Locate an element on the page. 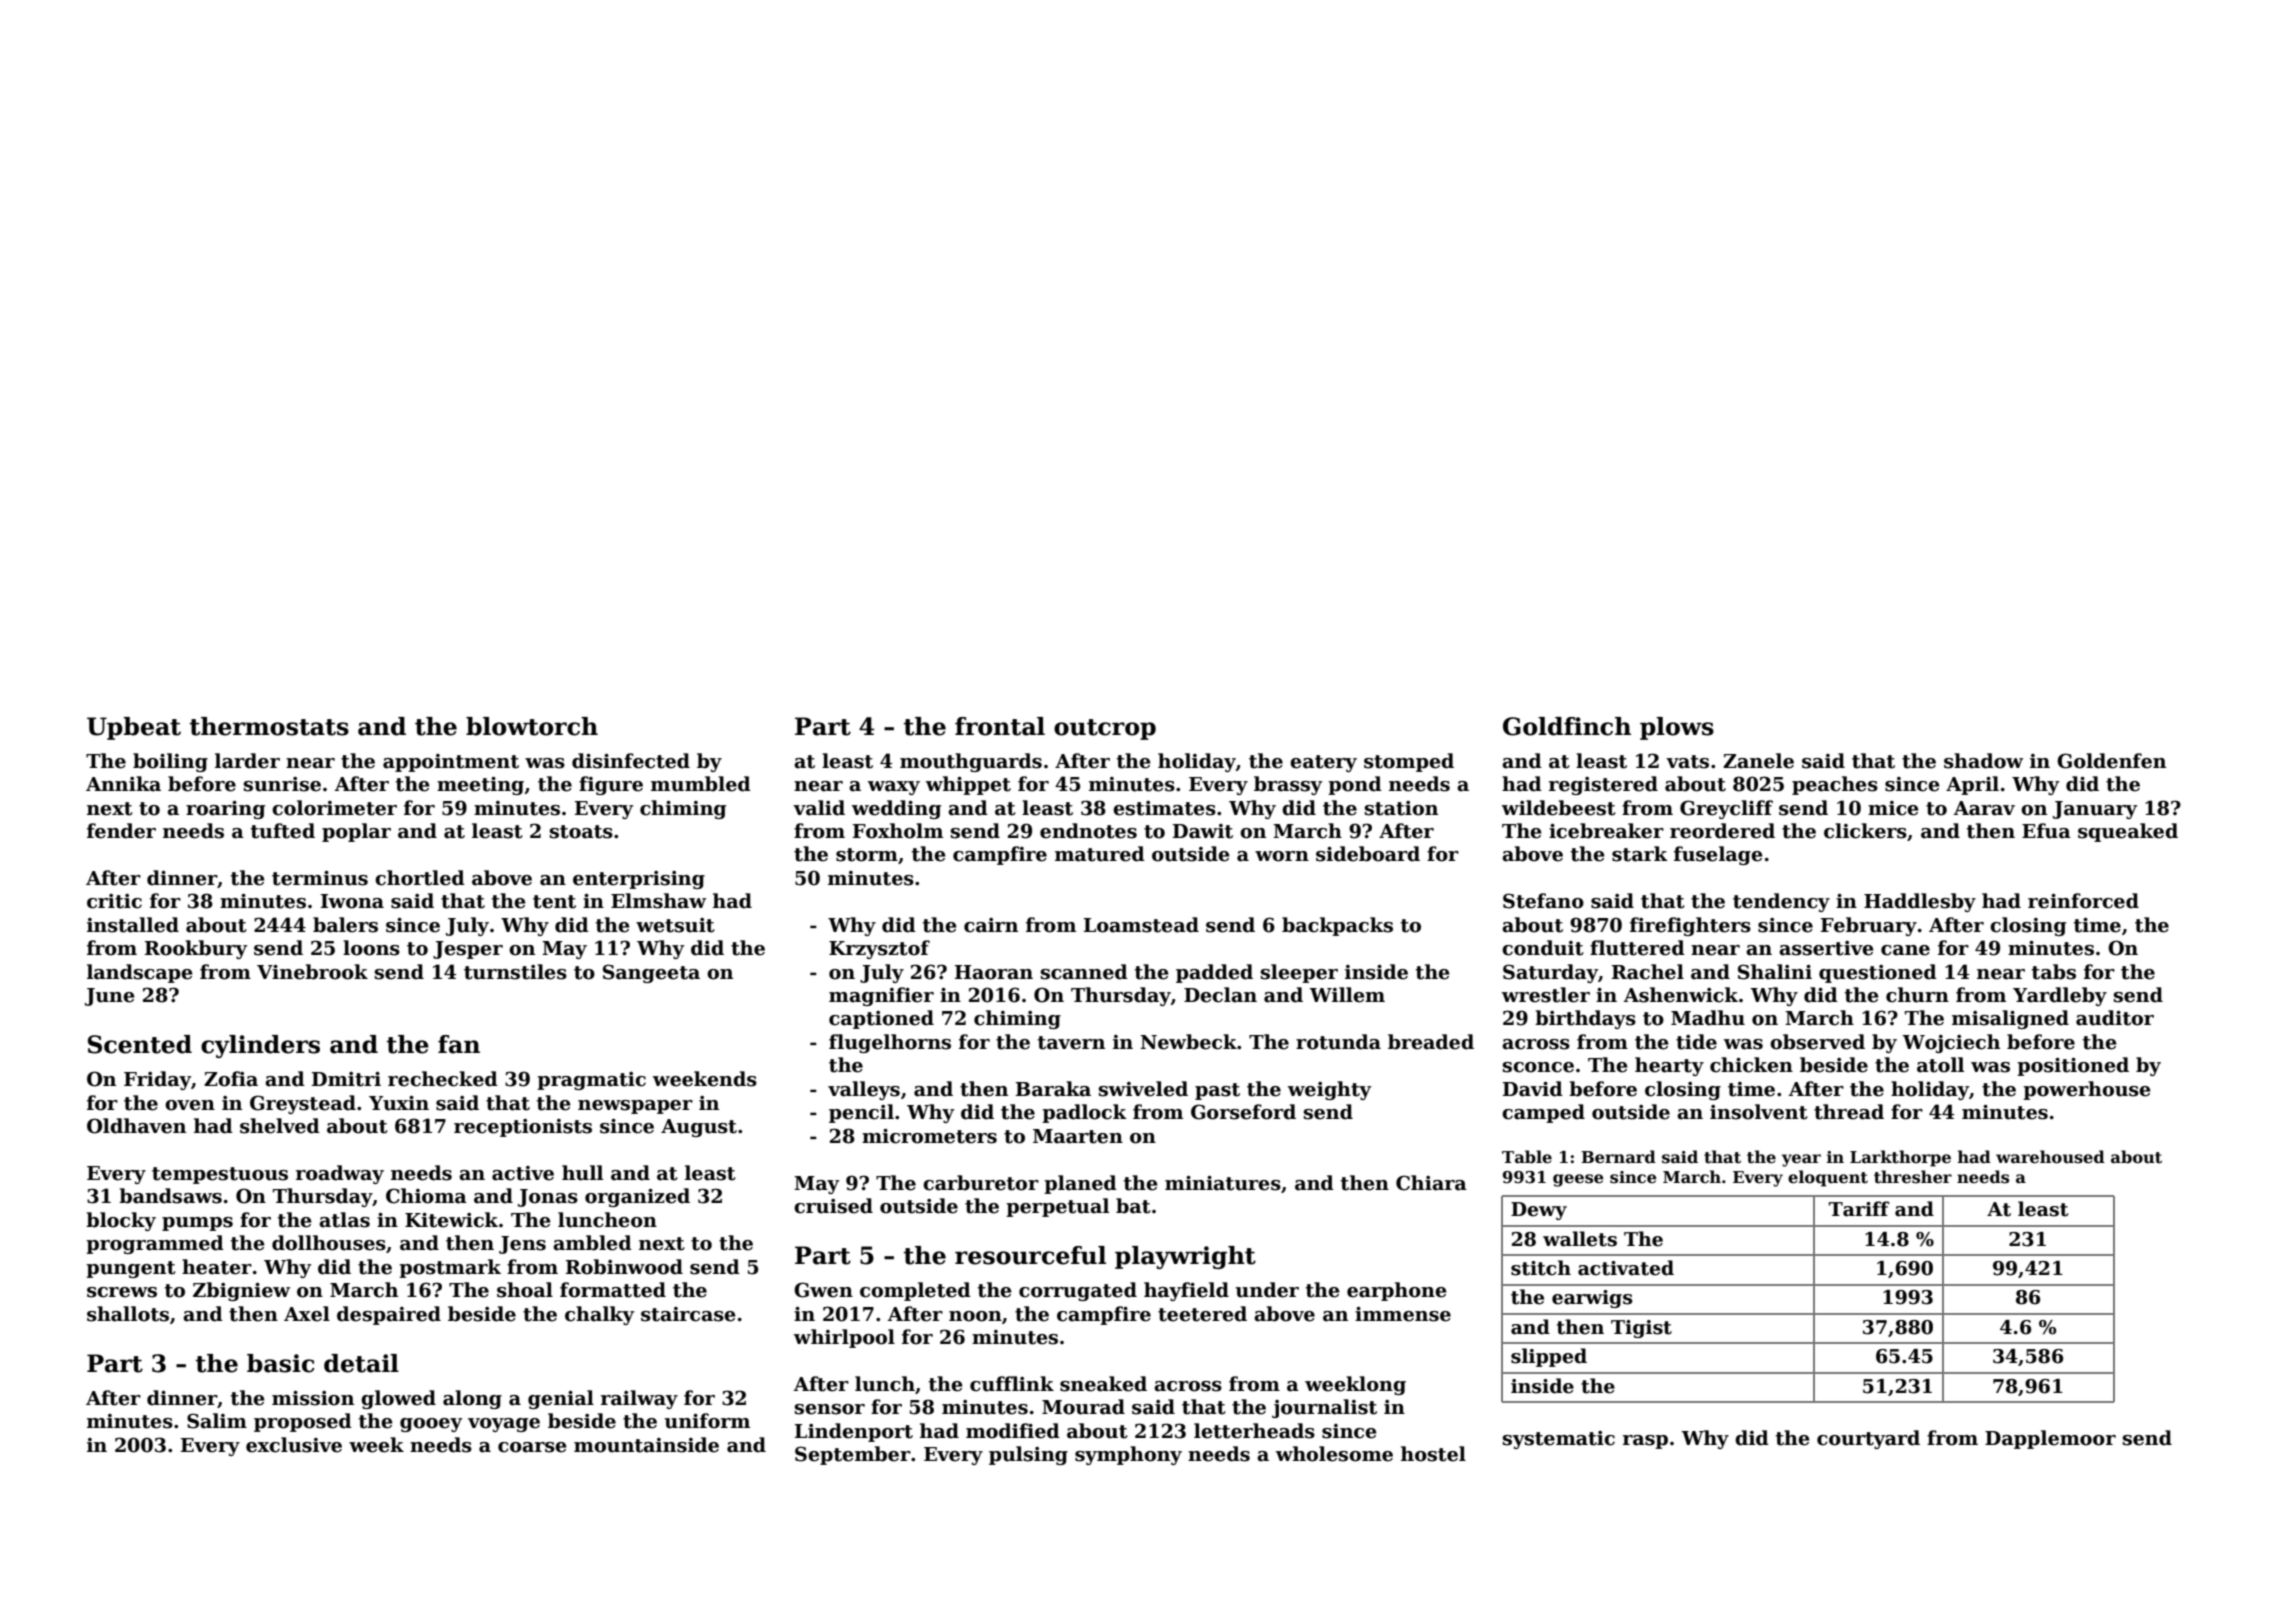  plows is located at coordinates (1677, 728).
